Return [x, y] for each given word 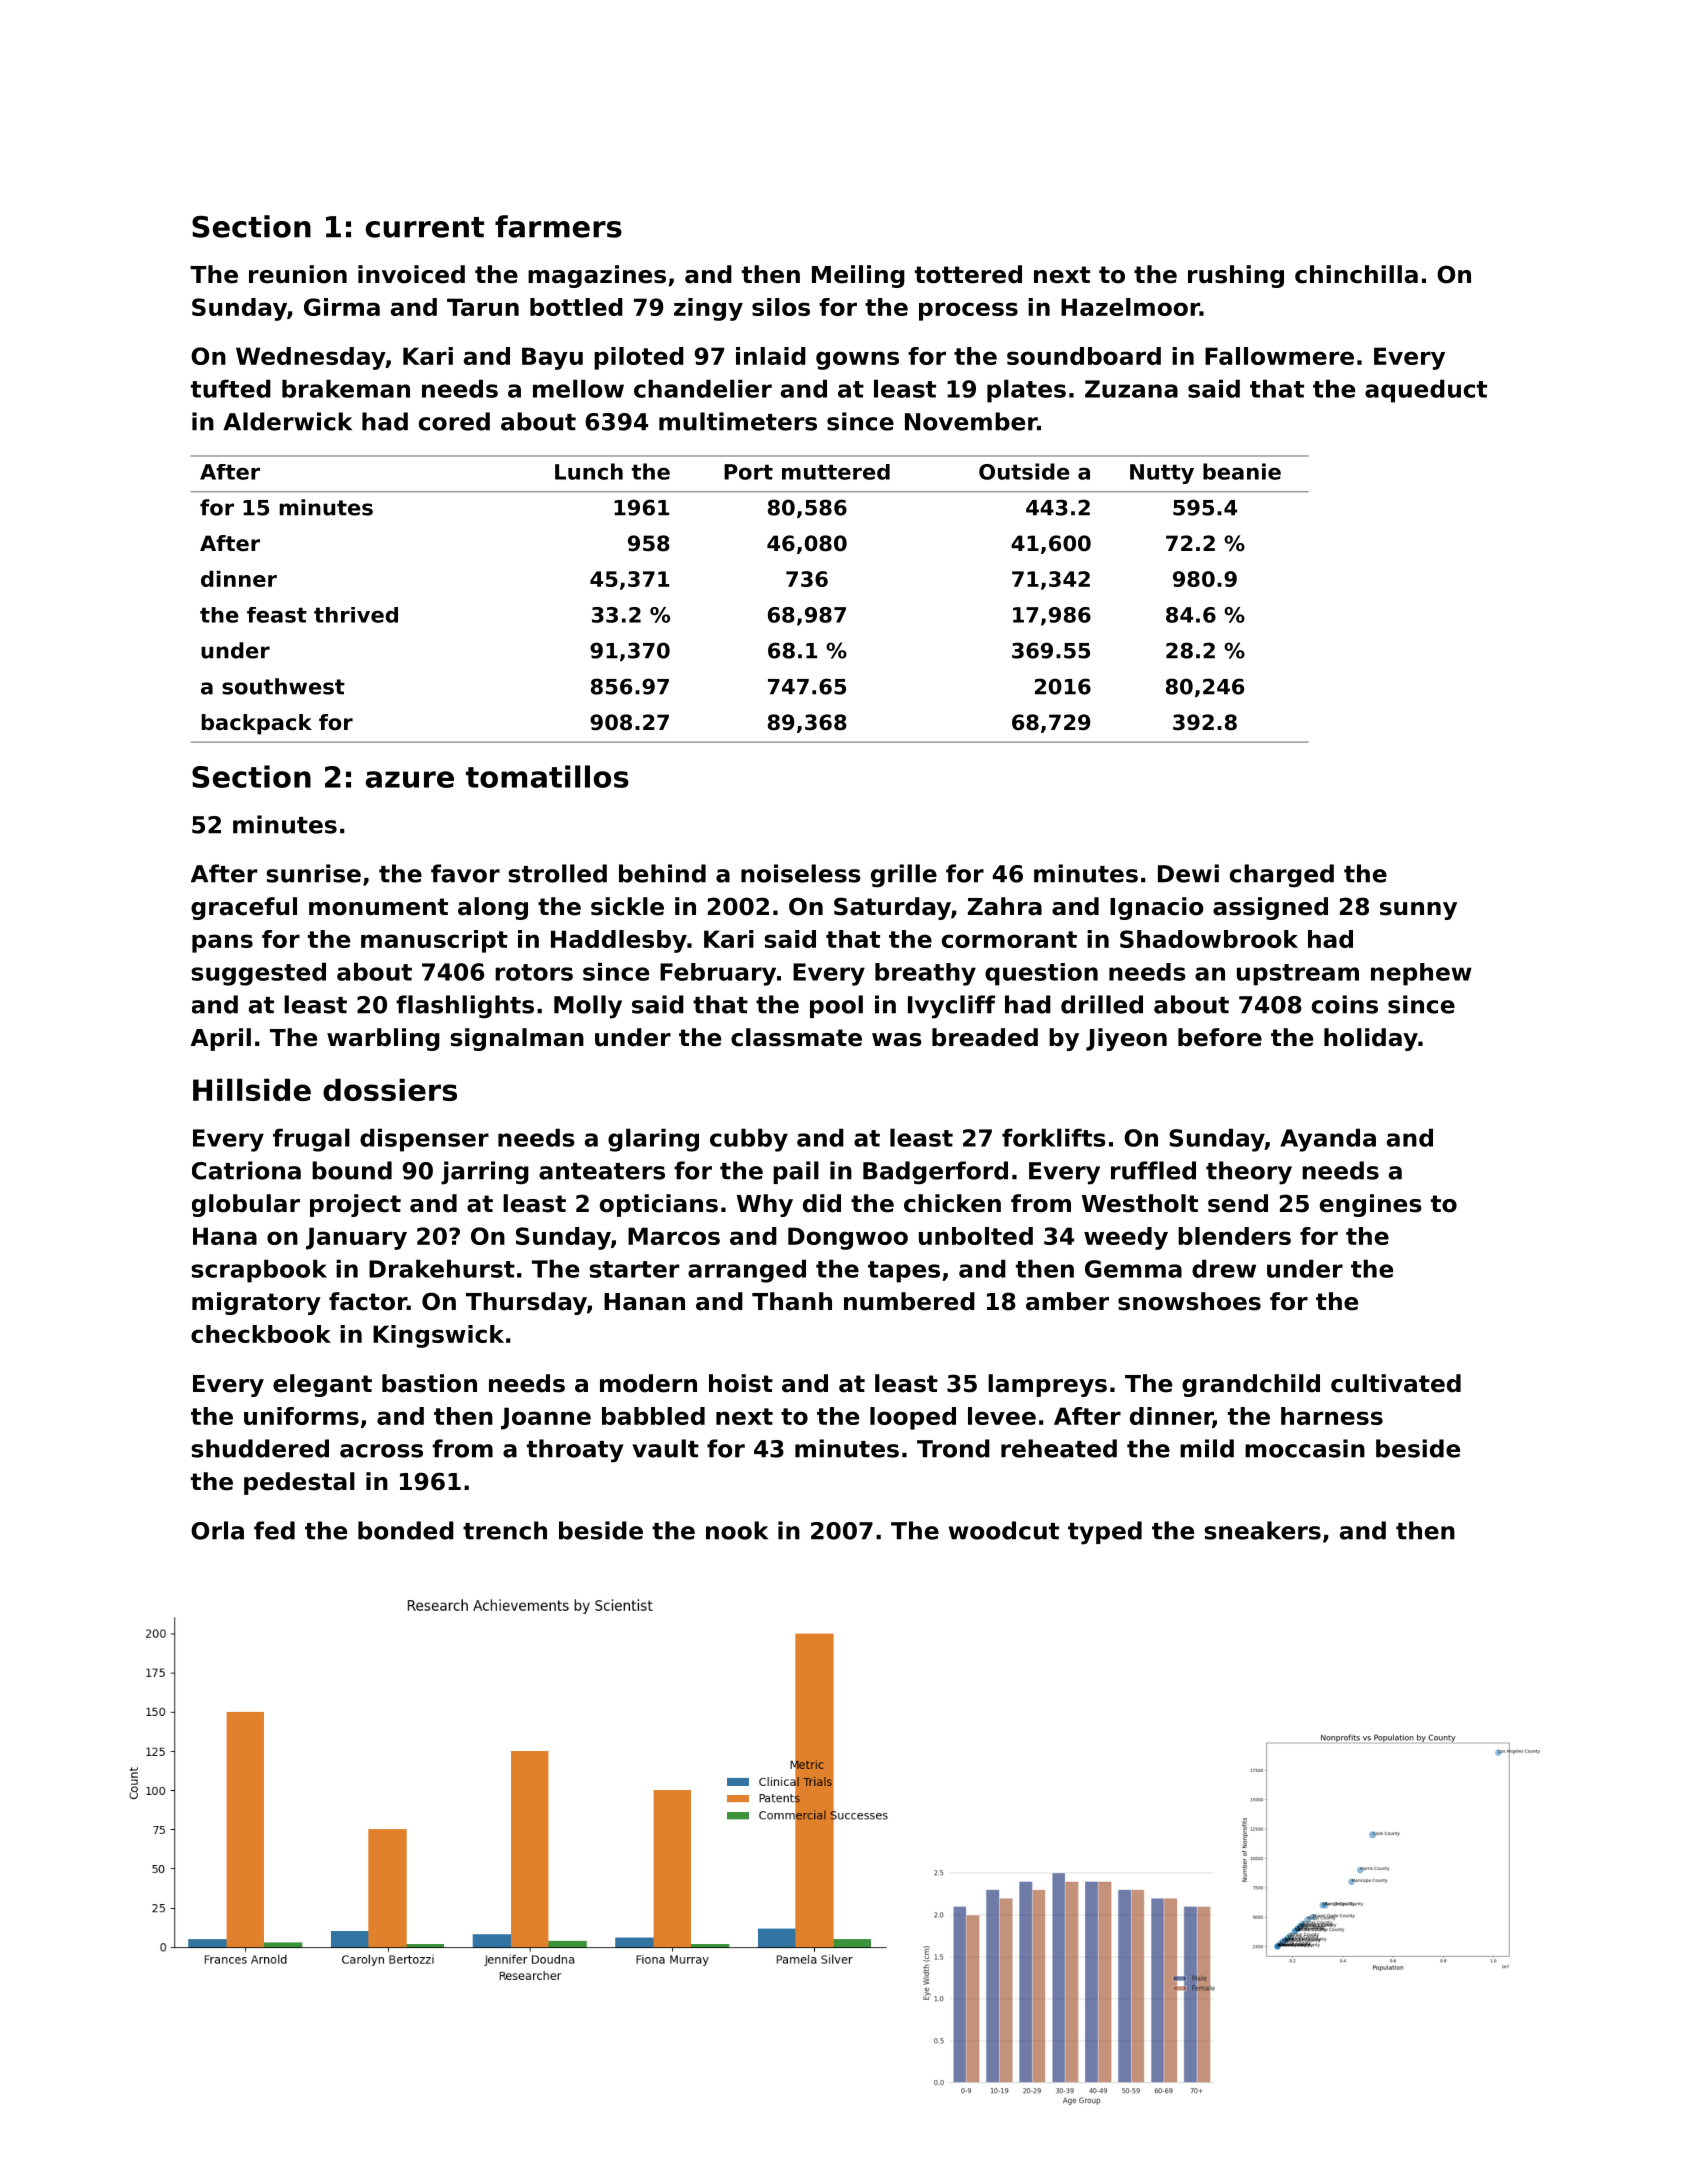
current [425, 227]
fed [274, 1530]
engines [1371, 1205]
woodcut [1004, 1530]
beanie [1242, 471]
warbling [383, 1039]
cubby [749, 1140]
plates [1026, 391]
